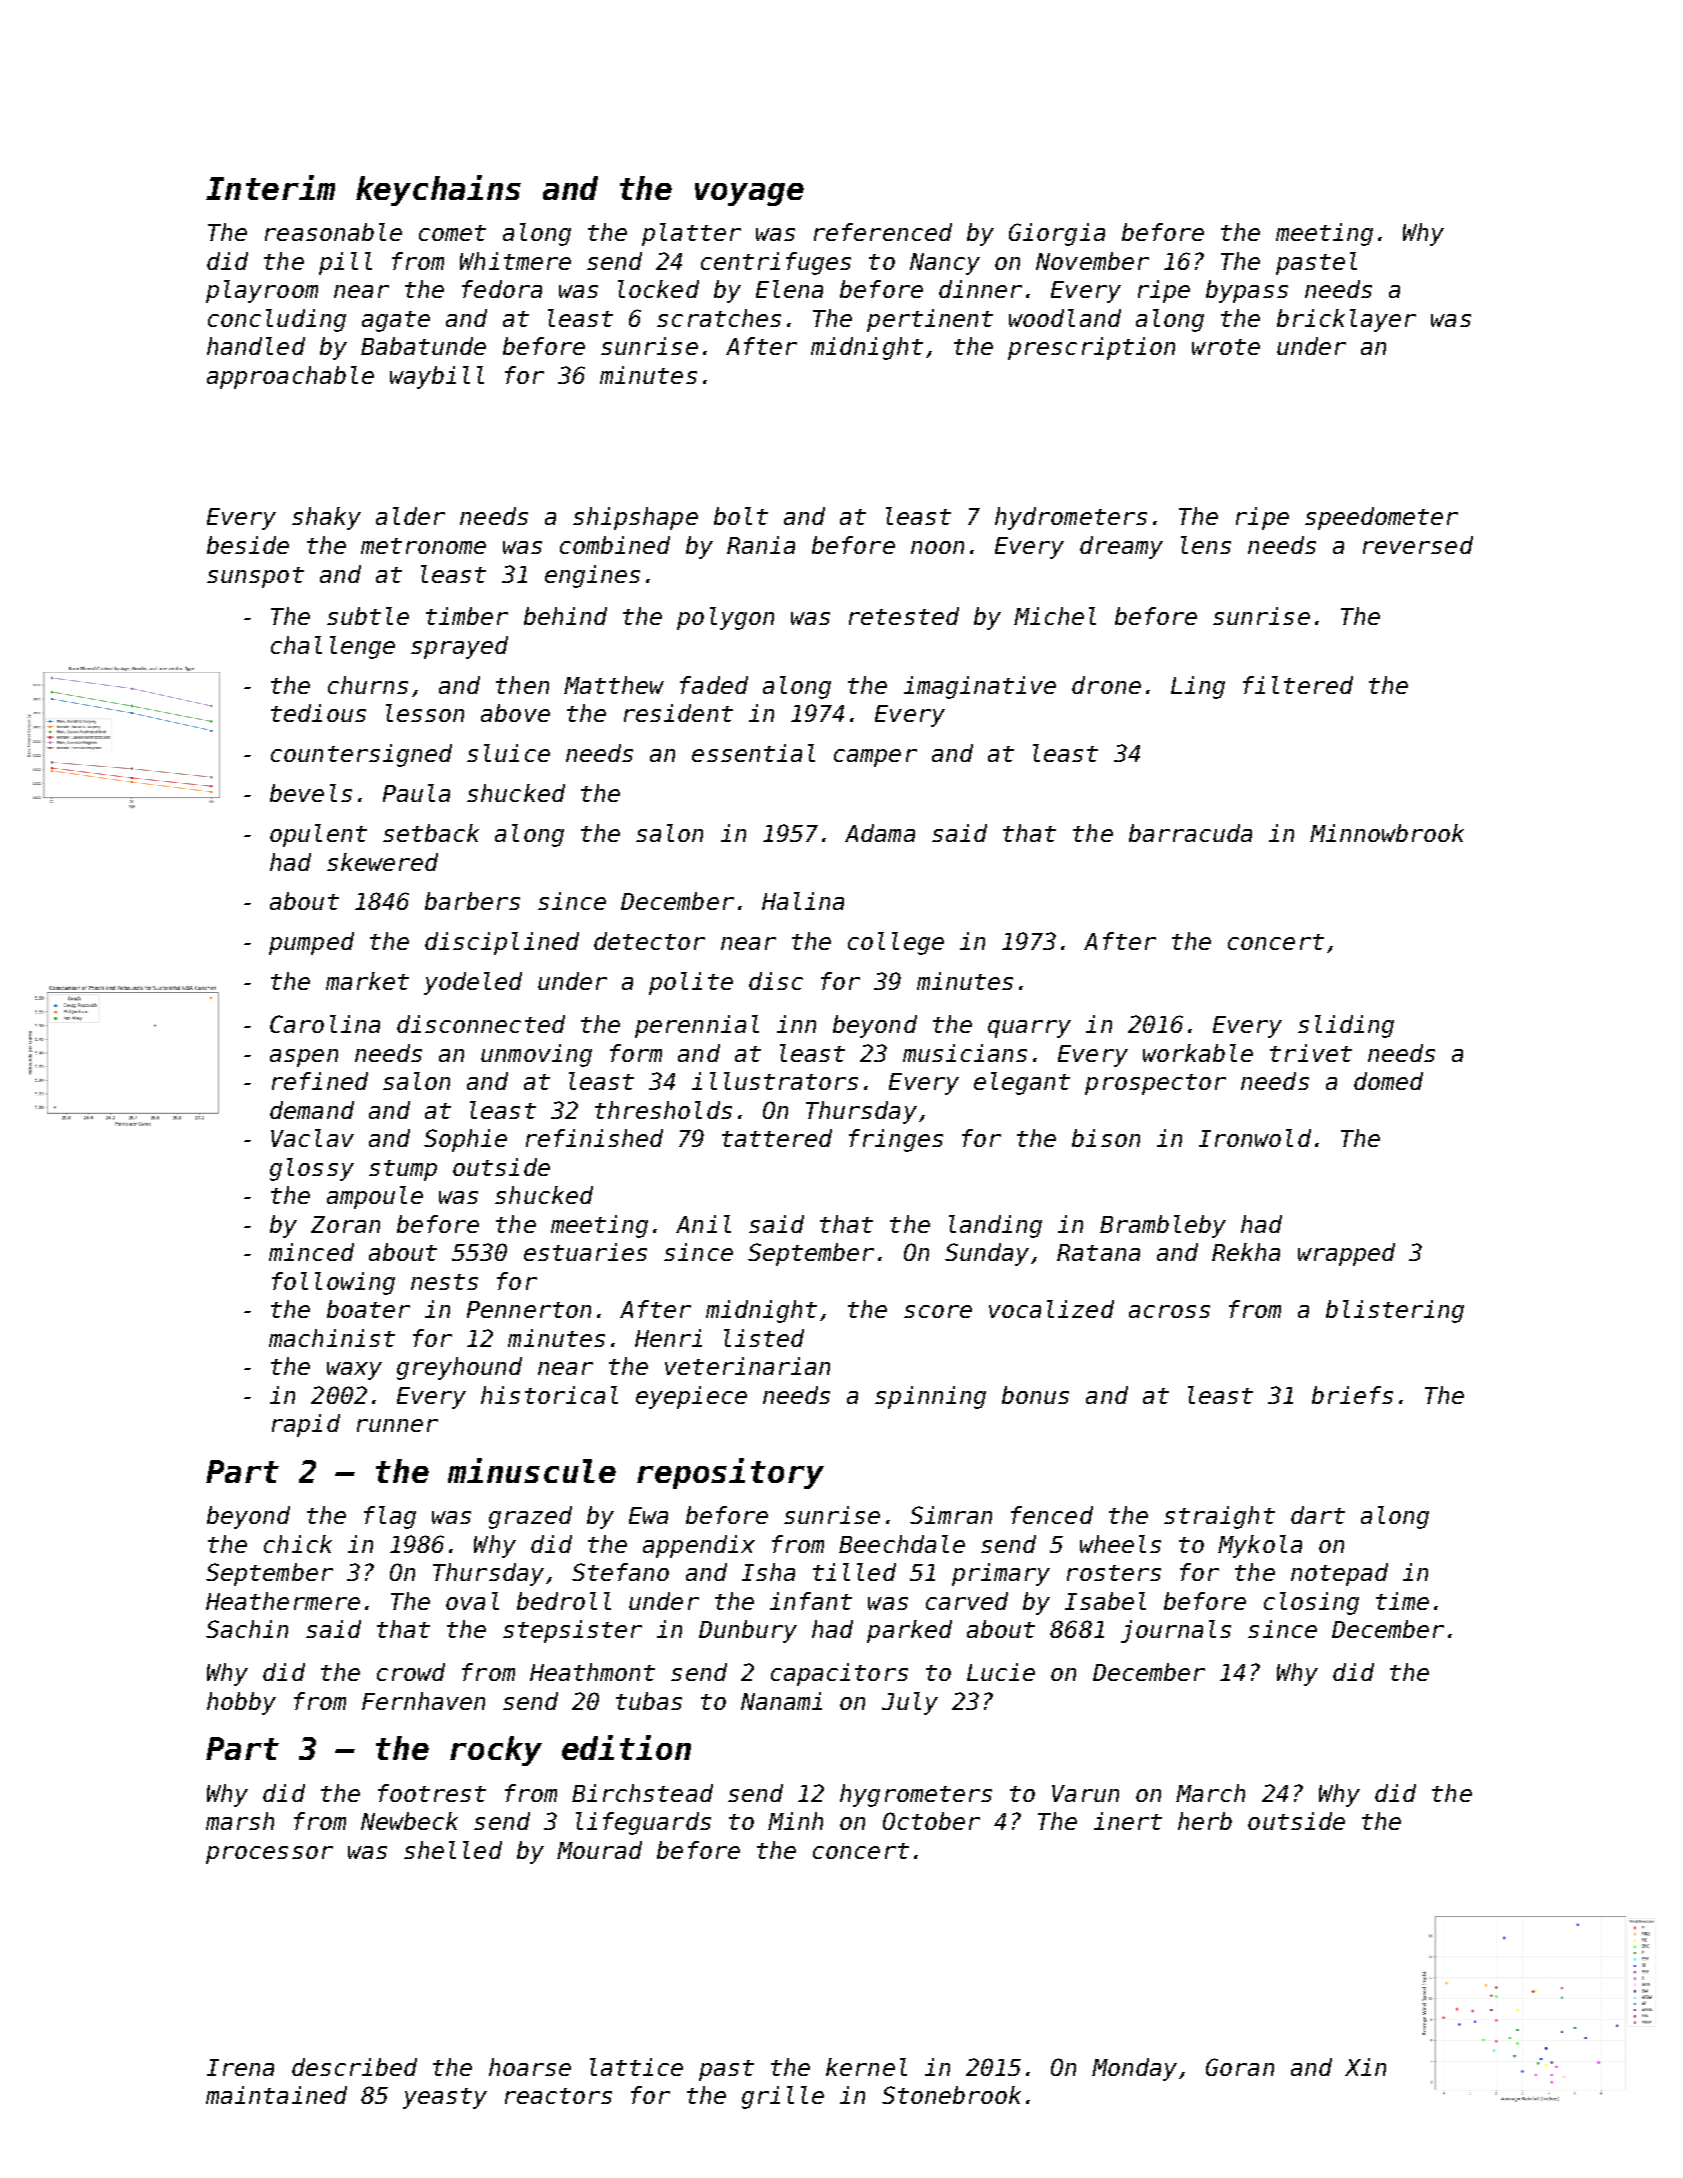  What do you see at coordinates (1418, 545) in the screenshot?
I see `reversed` at bounding box center [1418, 545].
